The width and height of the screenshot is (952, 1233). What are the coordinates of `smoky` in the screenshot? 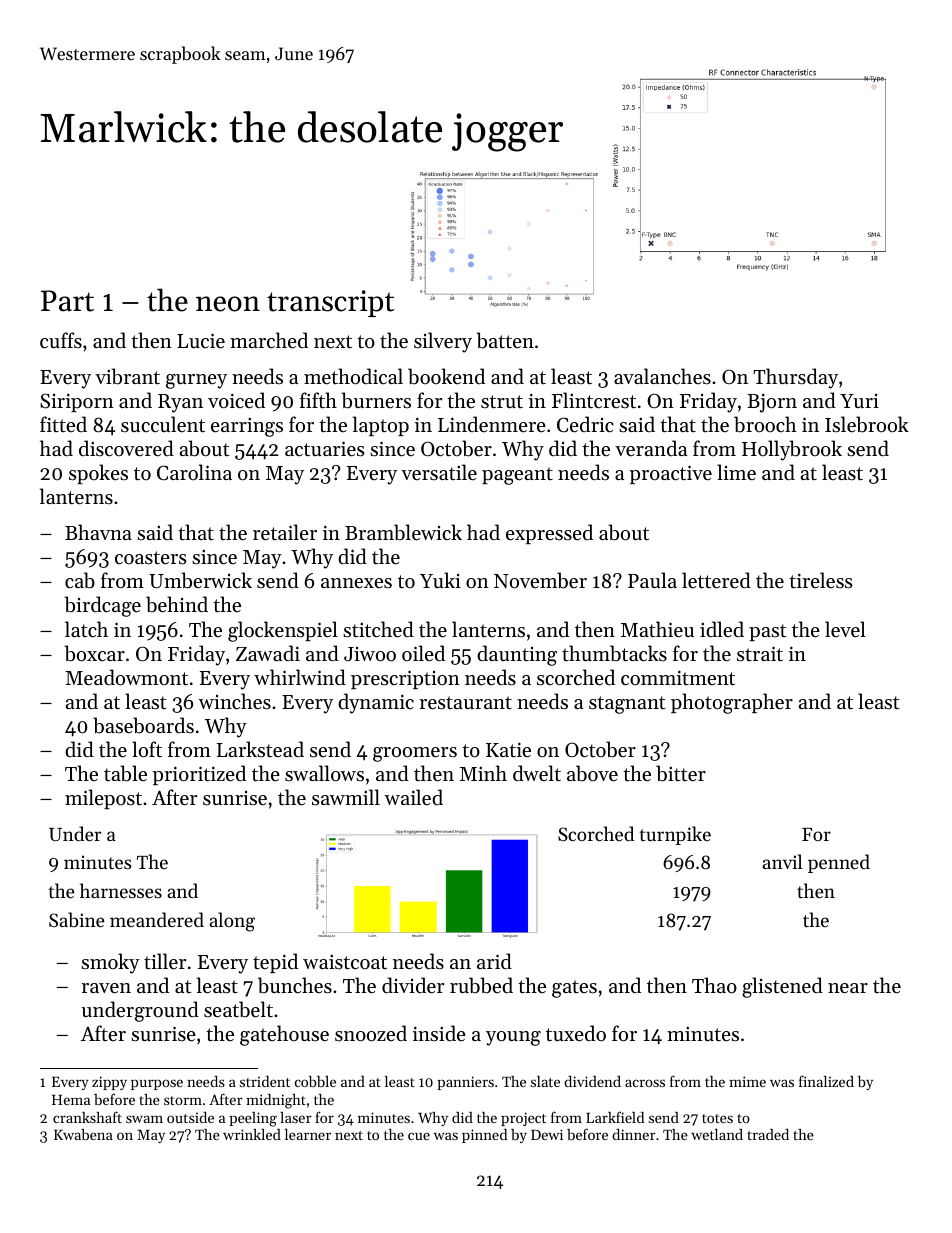 It's located at (110, 963).
